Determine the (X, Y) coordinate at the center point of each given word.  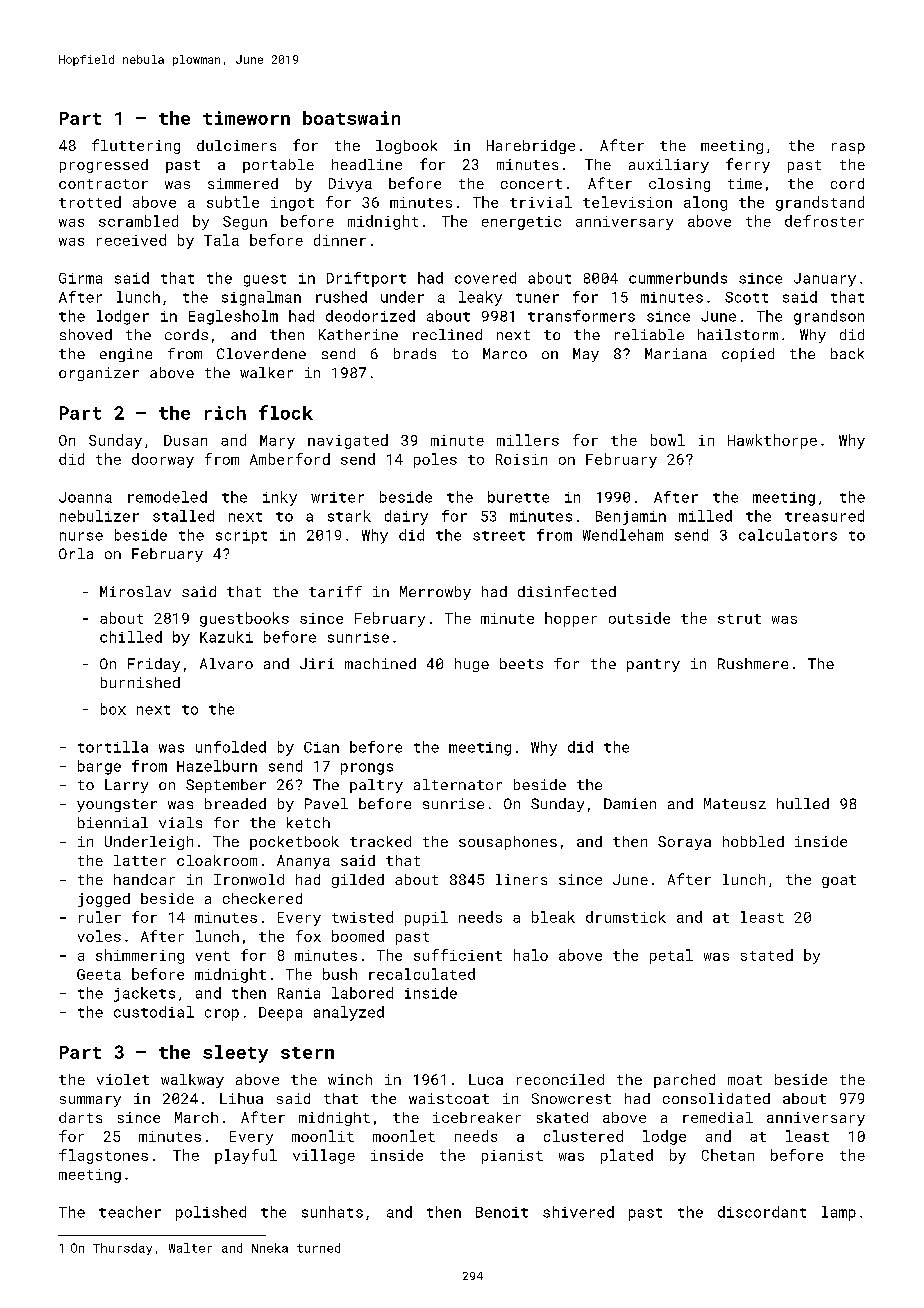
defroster (824, 221)
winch (350, 1079)
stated (767, 955)
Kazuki (226, 637)
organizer (99, 374)
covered (485, 278)
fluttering (136, 146)
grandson (829, 317)
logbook (406, 147)
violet (123, 1079)
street (499, 536)
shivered (578, 1212)
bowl (668, 440)
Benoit (502, 1212)
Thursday (122, 1249)
